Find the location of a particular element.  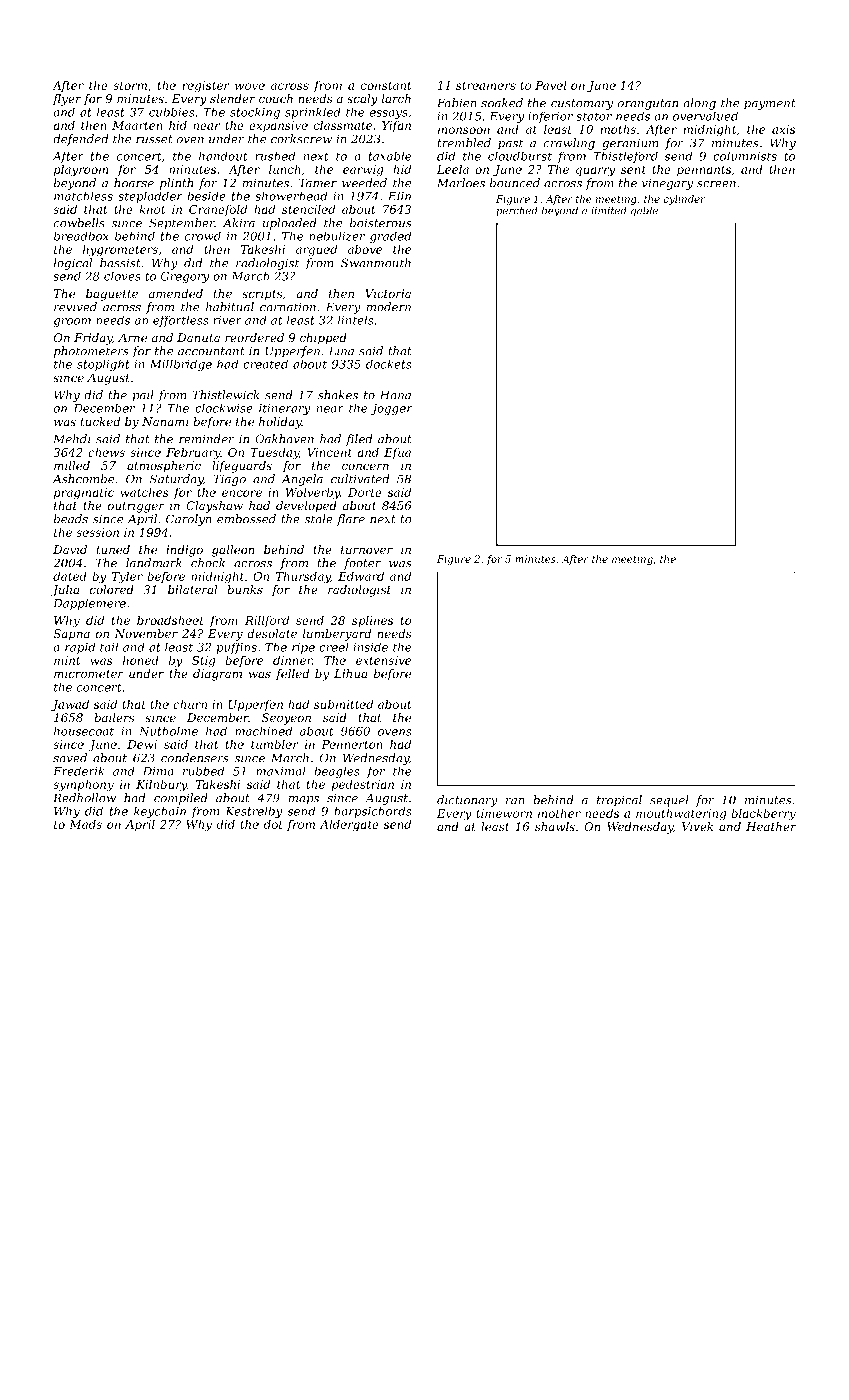

Nanami is located at coordinates (165, 421).
